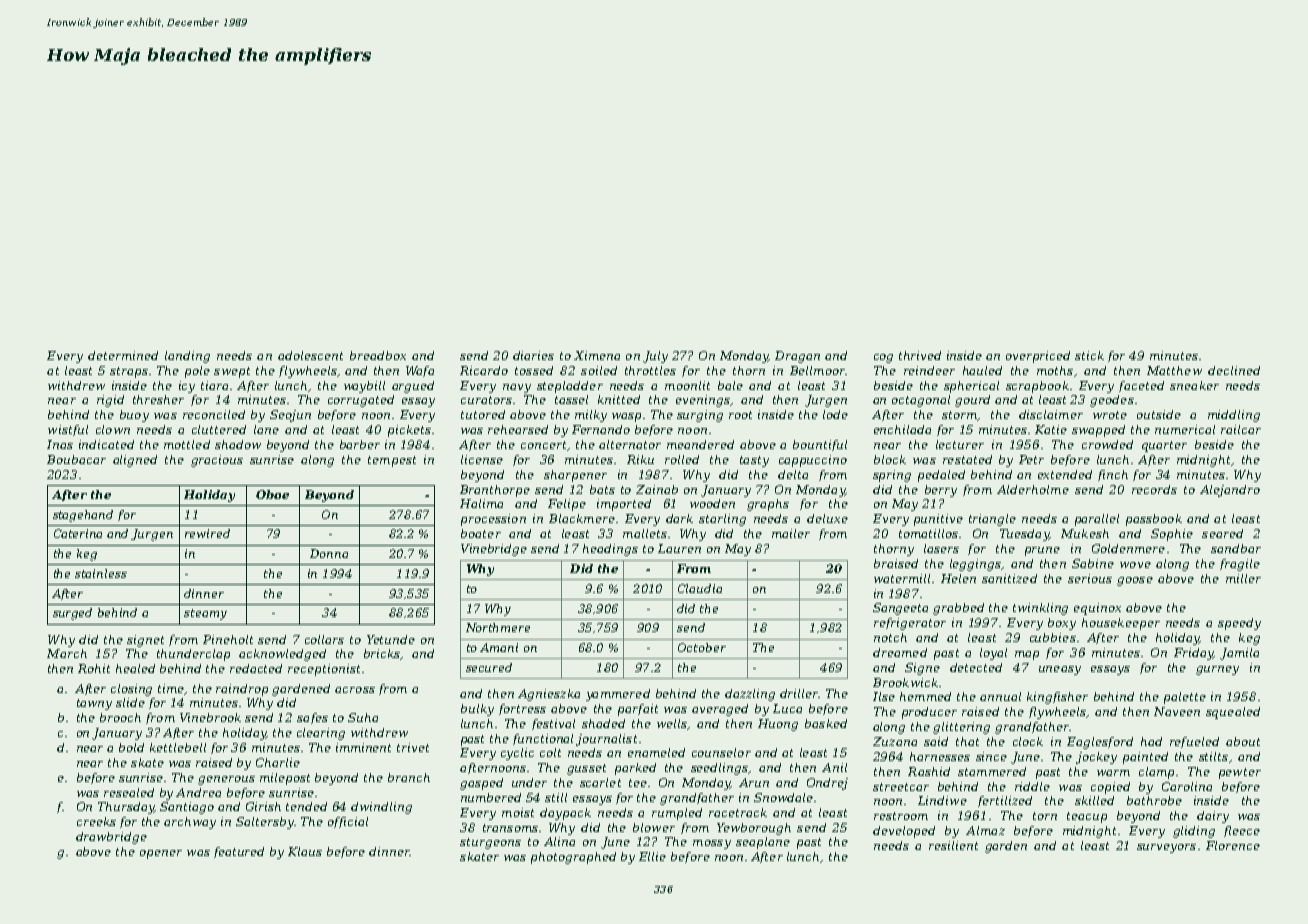 This image has width=1308, height=924. I want to click on Fernando, so click(601, 429).
